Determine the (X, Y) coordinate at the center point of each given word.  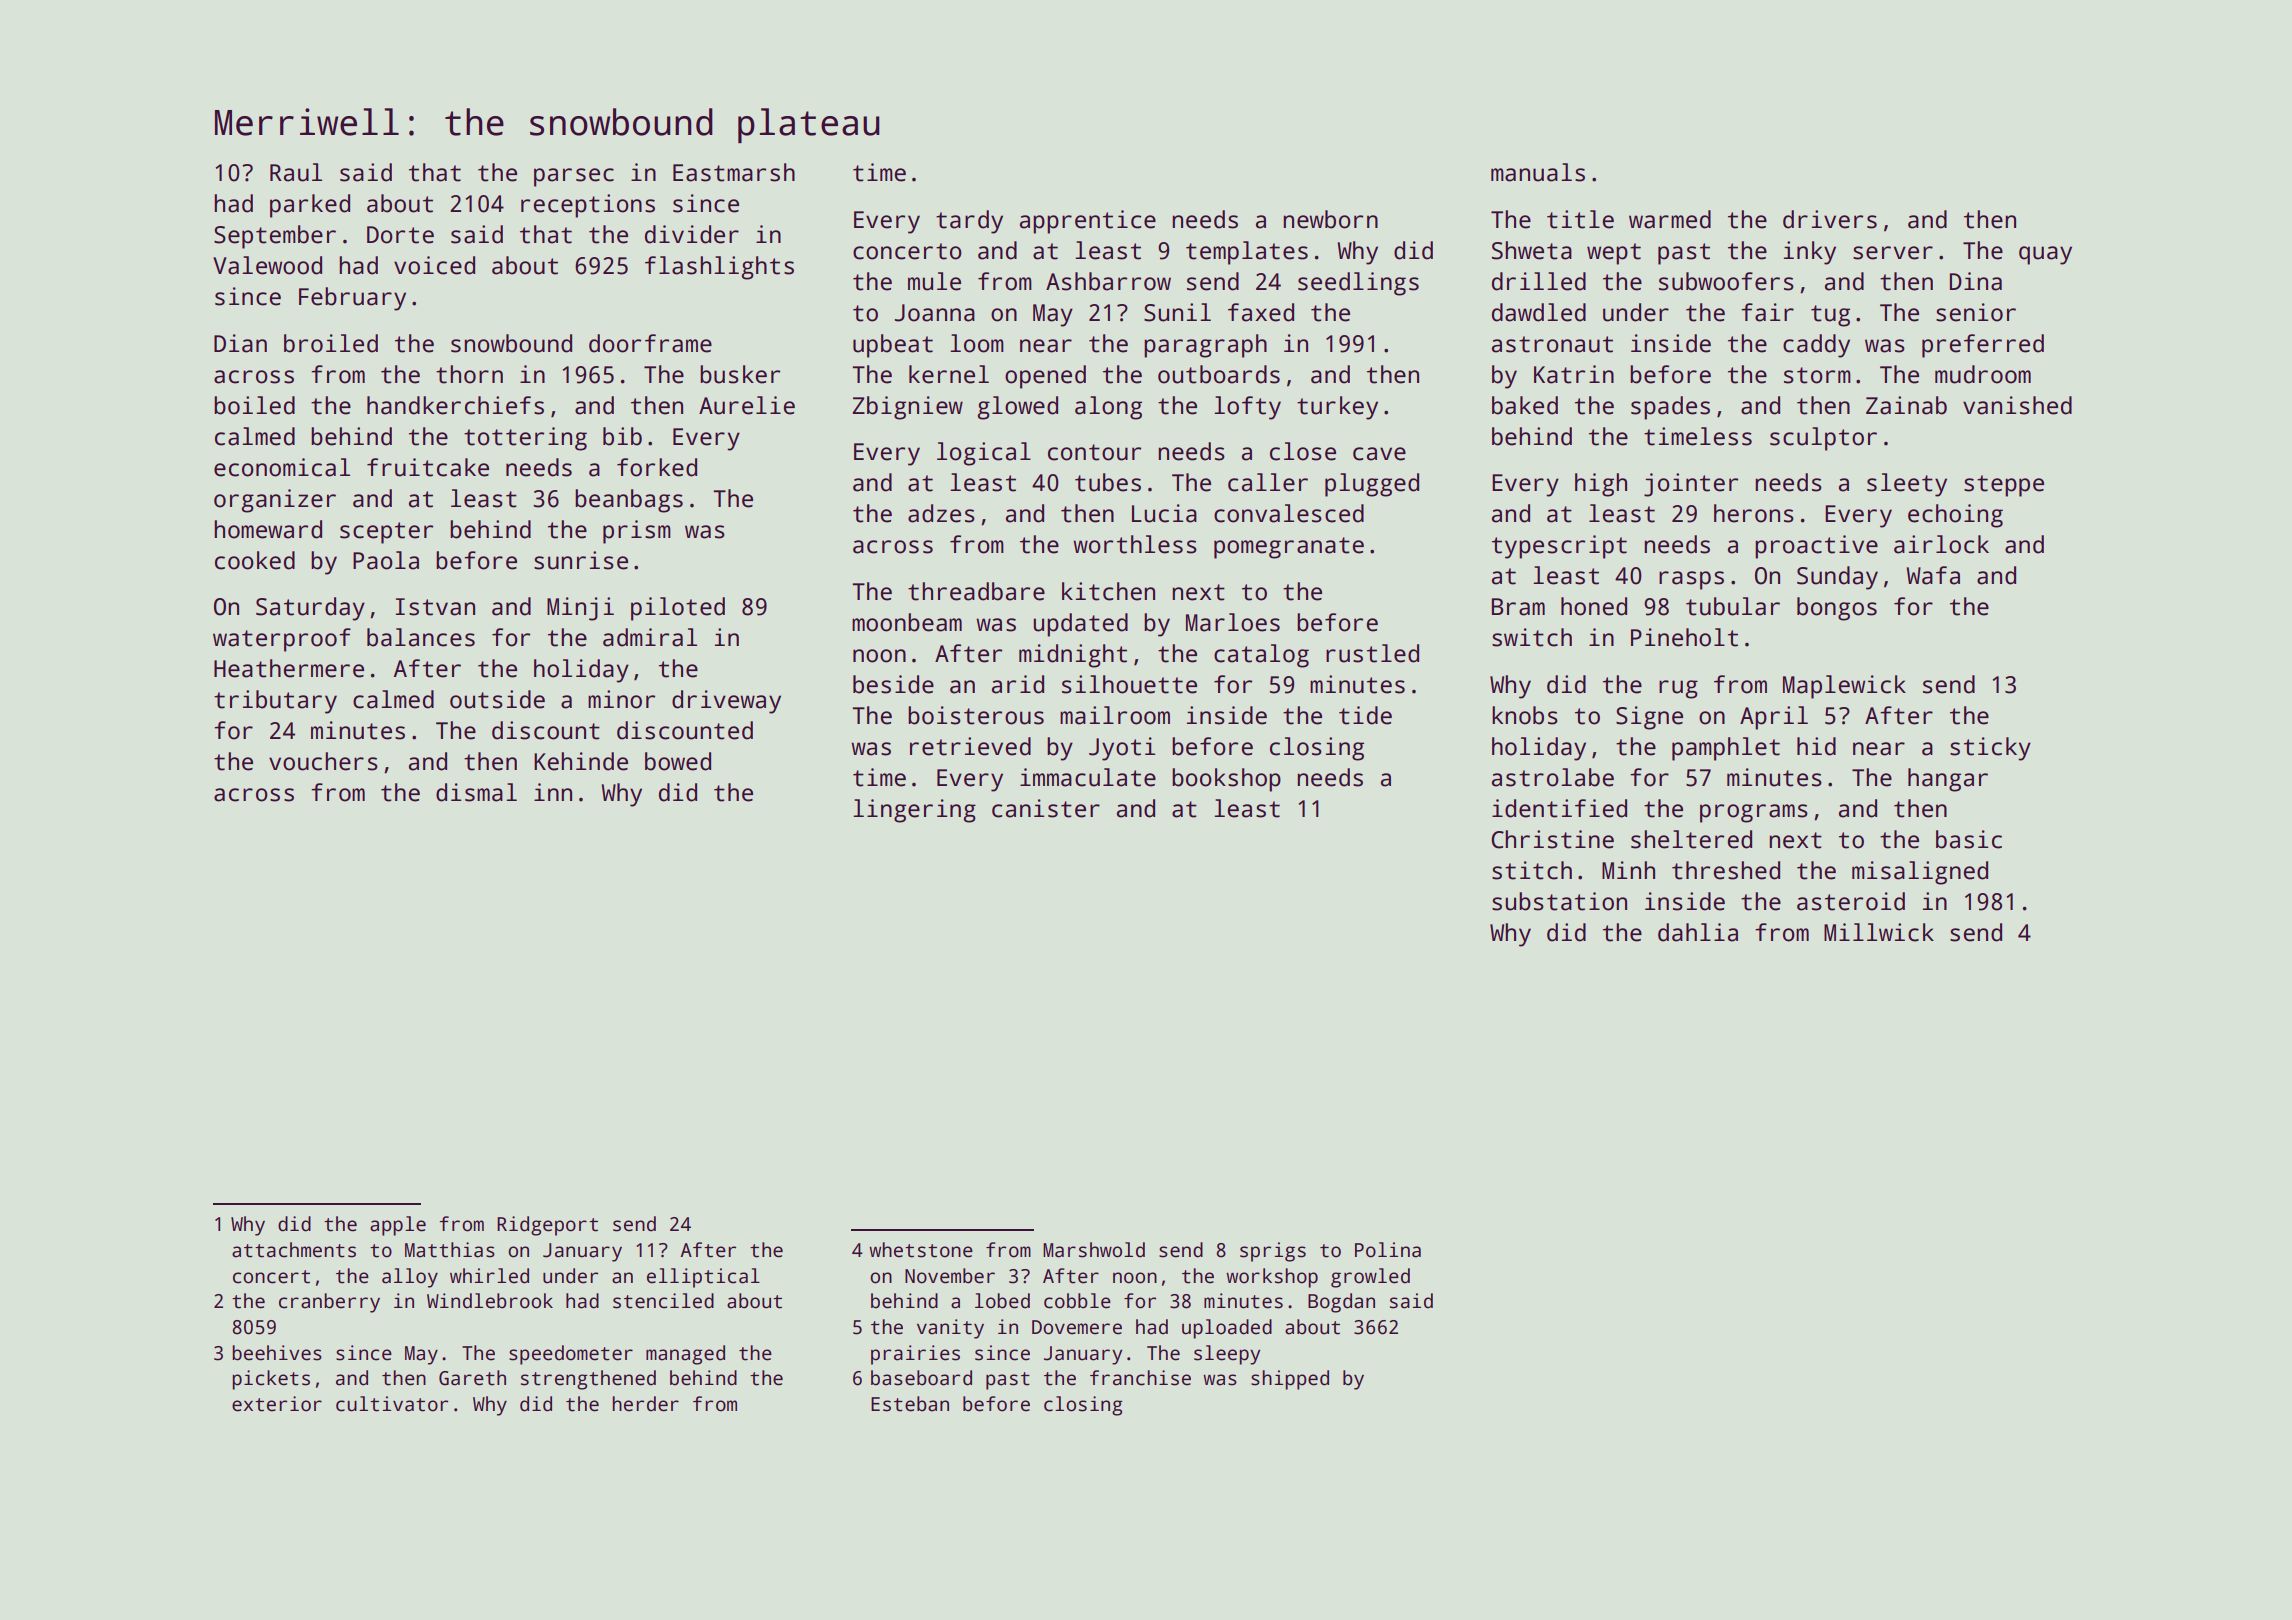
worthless (1135, 544)
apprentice (1088, 222)
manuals (1538, 172)
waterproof (282, 640)
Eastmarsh (734, 172)
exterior (277, 1404)
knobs (1525, 715)
